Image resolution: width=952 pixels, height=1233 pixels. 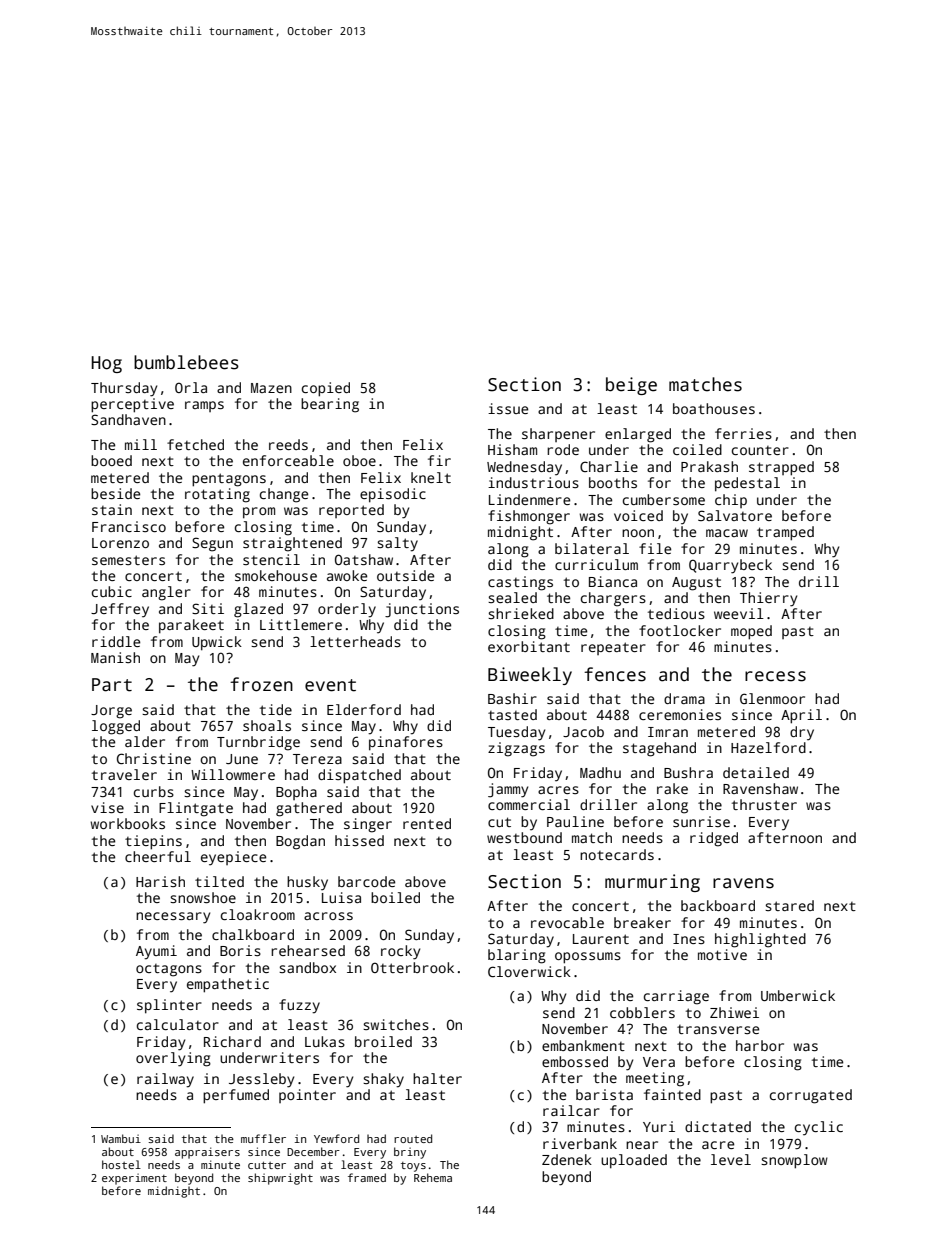 What do you see at coordinates (529, 646) in the document?
I see `exorbitant` at bounding box center [529, 646].
